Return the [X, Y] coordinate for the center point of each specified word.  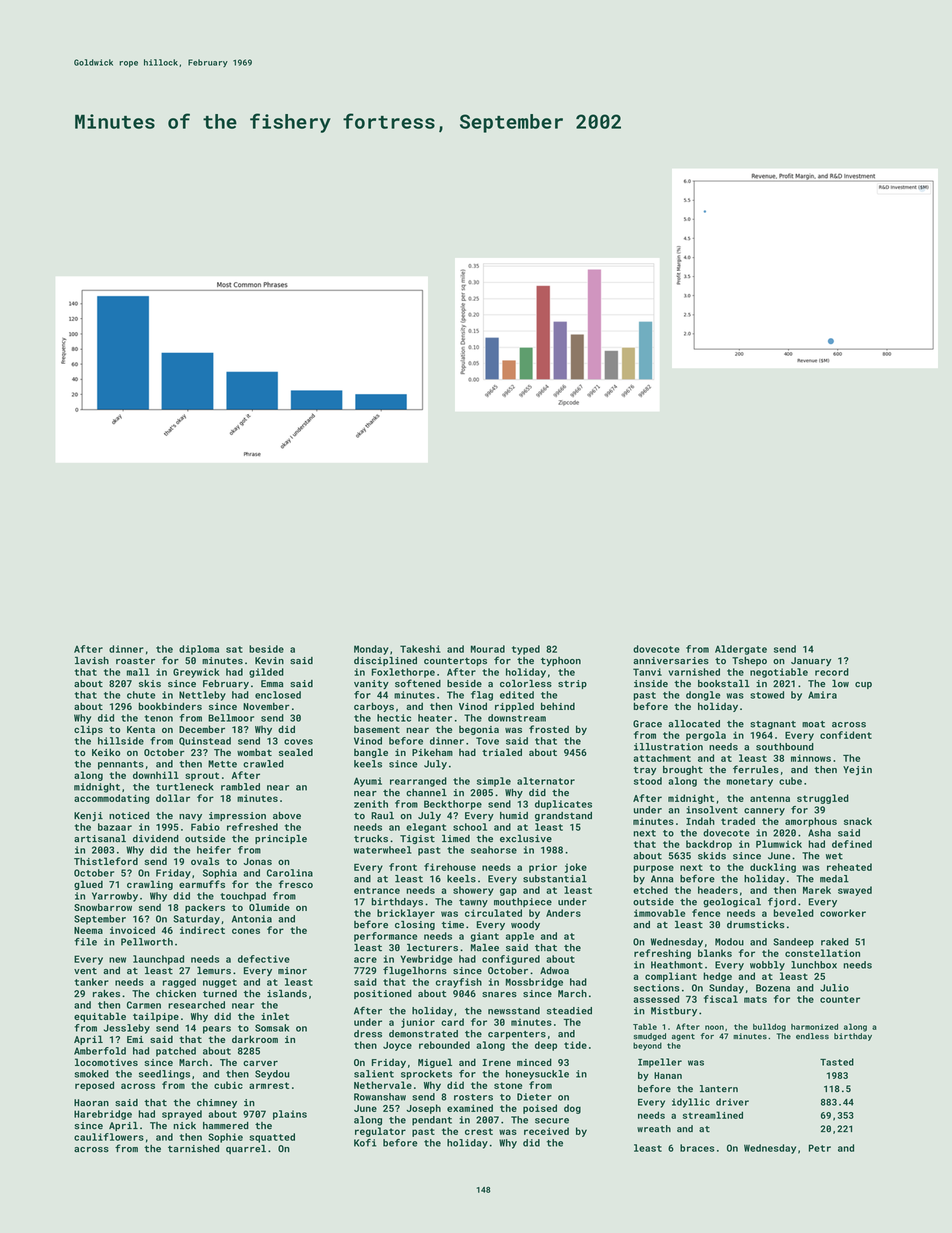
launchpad [158, 960]
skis [150, 684]
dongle [703, 696]
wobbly [767, 966]
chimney [217, 1103]
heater [435, 718]
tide [575, 1045]
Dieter [534, 1097]
